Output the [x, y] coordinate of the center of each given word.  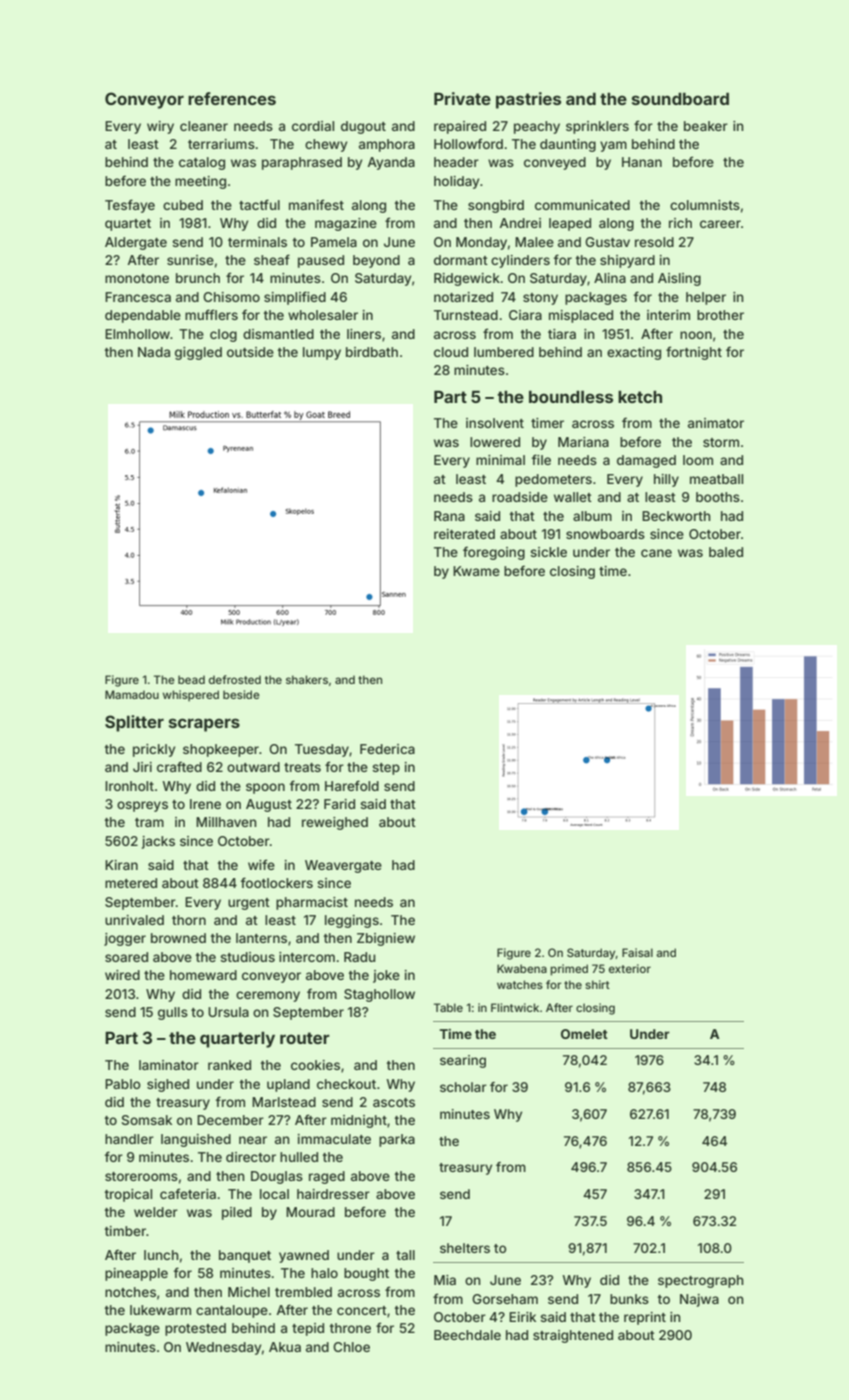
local [274, 1194]
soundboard [680, 98]
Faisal [637, 952]
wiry [160, 127]
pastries [528, 100]
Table [448, 1007]
